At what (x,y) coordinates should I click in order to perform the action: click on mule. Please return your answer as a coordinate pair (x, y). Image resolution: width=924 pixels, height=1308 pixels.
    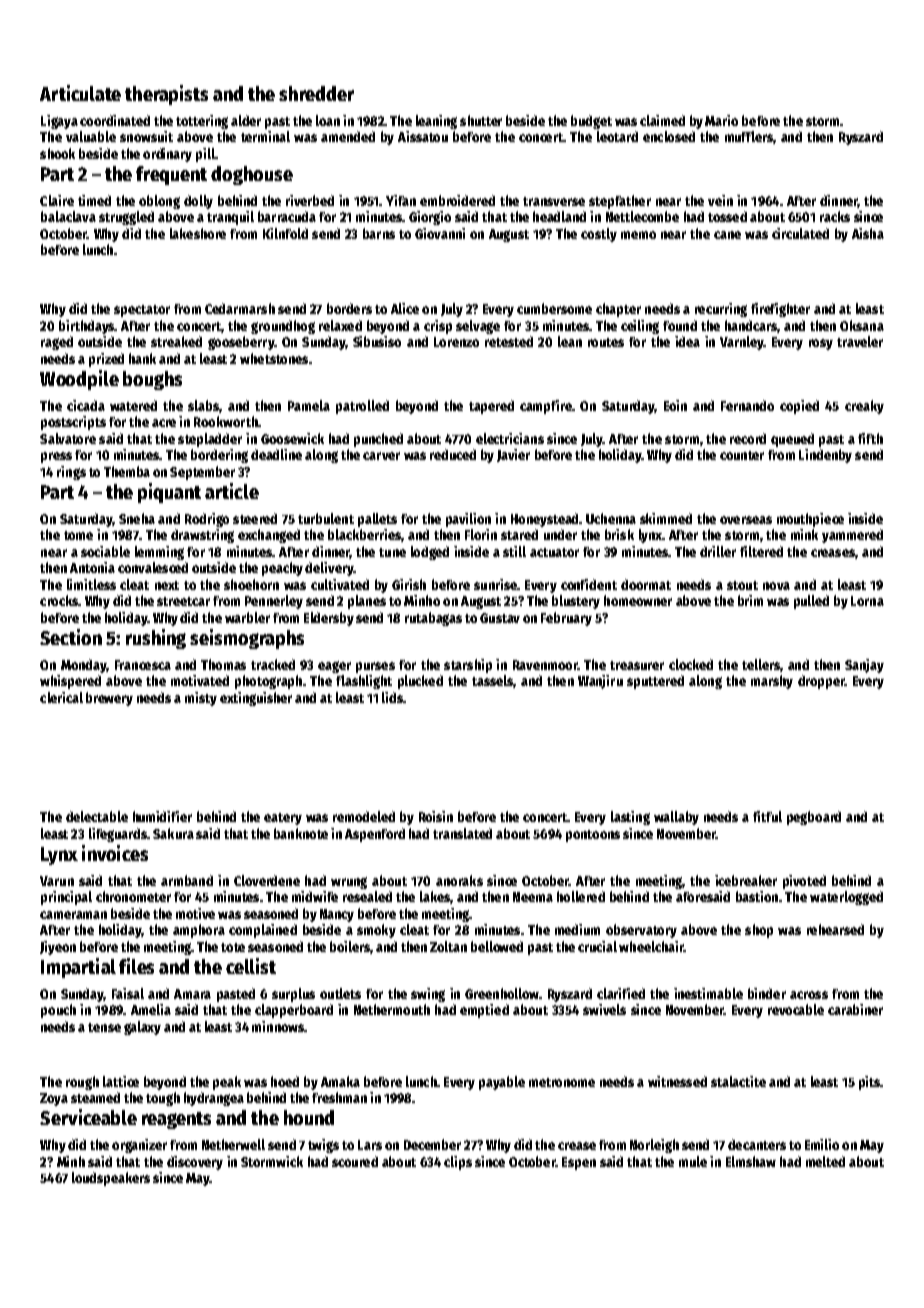
    Looking at the image, I should click on (693, 1161).
